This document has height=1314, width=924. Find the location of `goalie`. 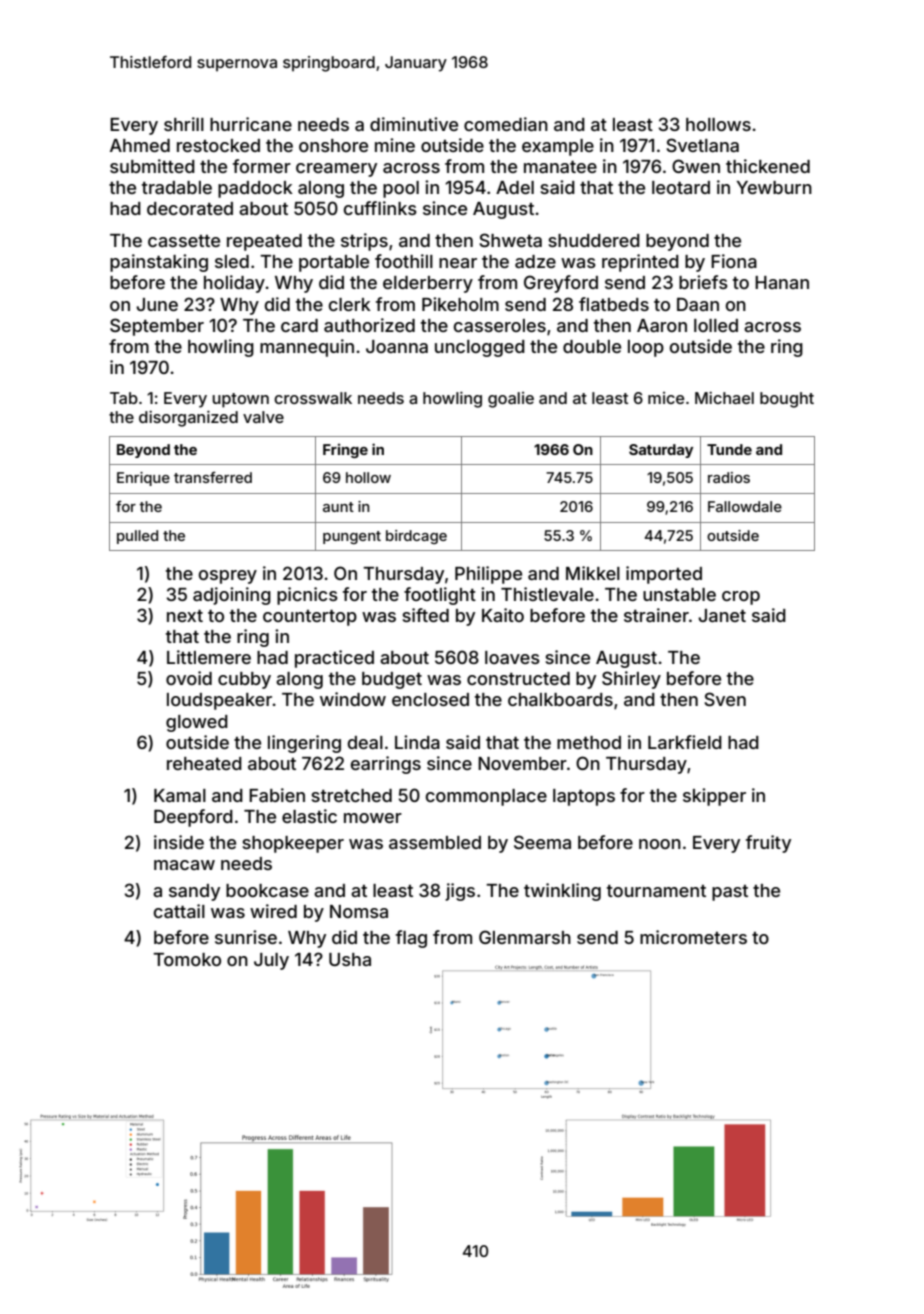

goalie is located at coordinates (511, 400).
